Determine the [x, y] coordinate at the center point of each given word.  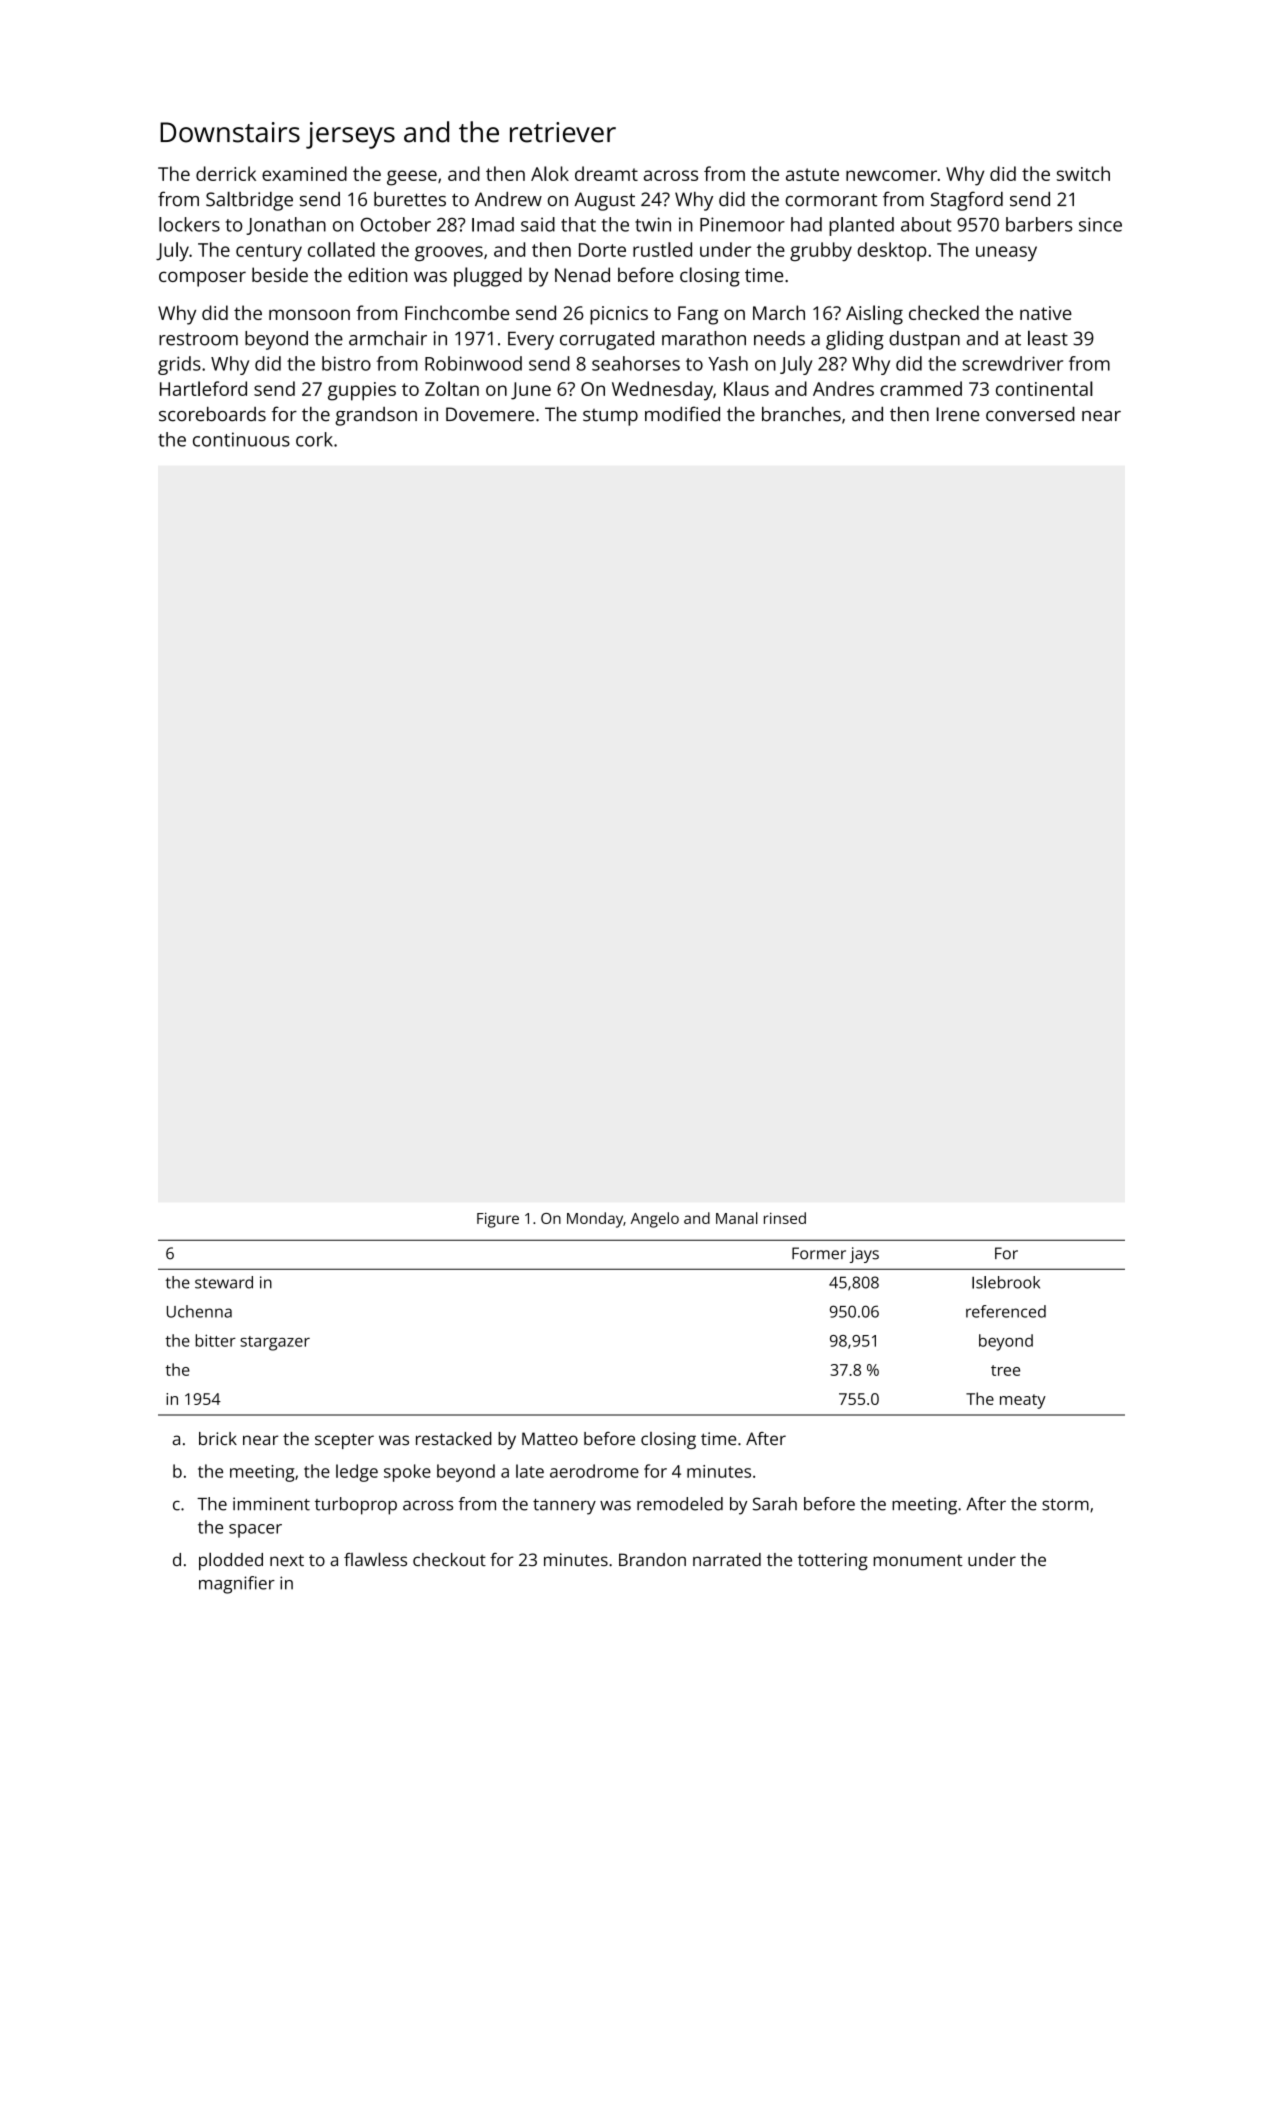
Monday [595, 1220]
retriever [563, 132]
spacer [255, 1531]
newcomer [891, 175]
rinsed [785, 1218]
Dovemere [490, 414]
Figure [498, 1220]
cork [314, 439]
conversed [1030, 414]
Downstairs [230, 132]
